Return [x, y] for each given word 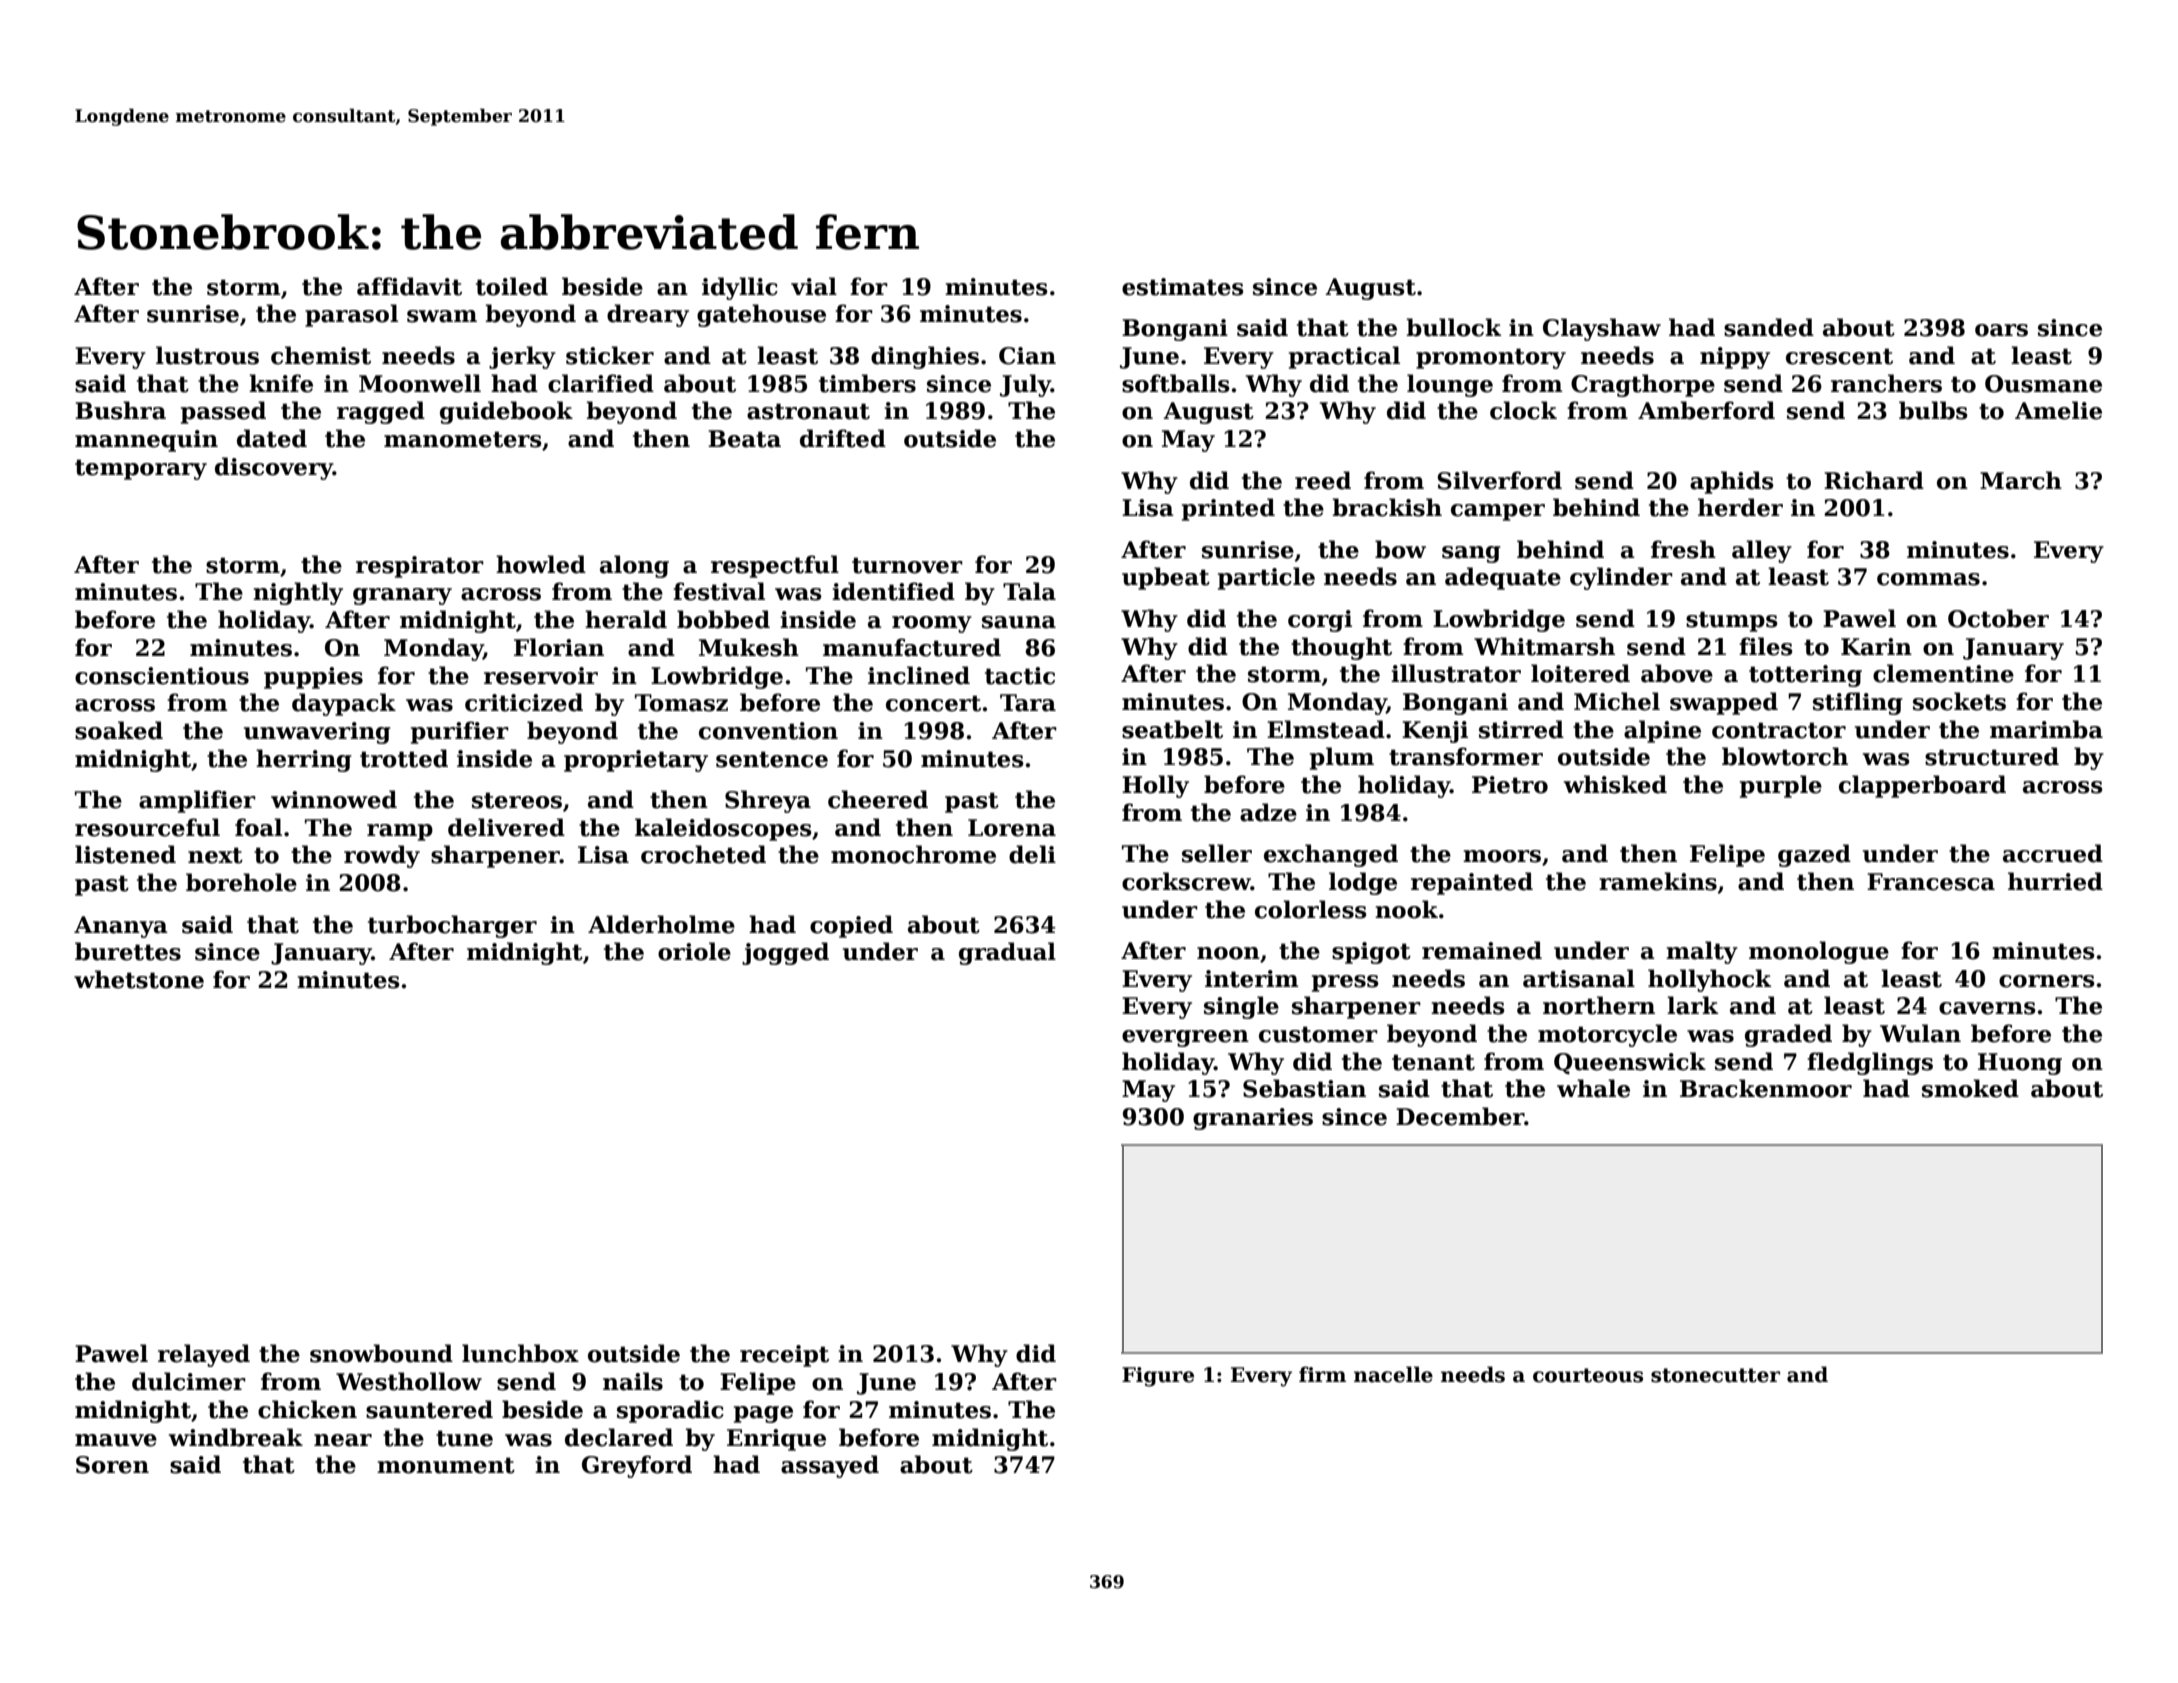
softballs [1176, 383]
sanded [1769, 327]
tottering [1805, 676]
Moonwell [420, 383]
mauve [116, 1440]
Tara [1028, 703]
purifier [460, 732]
